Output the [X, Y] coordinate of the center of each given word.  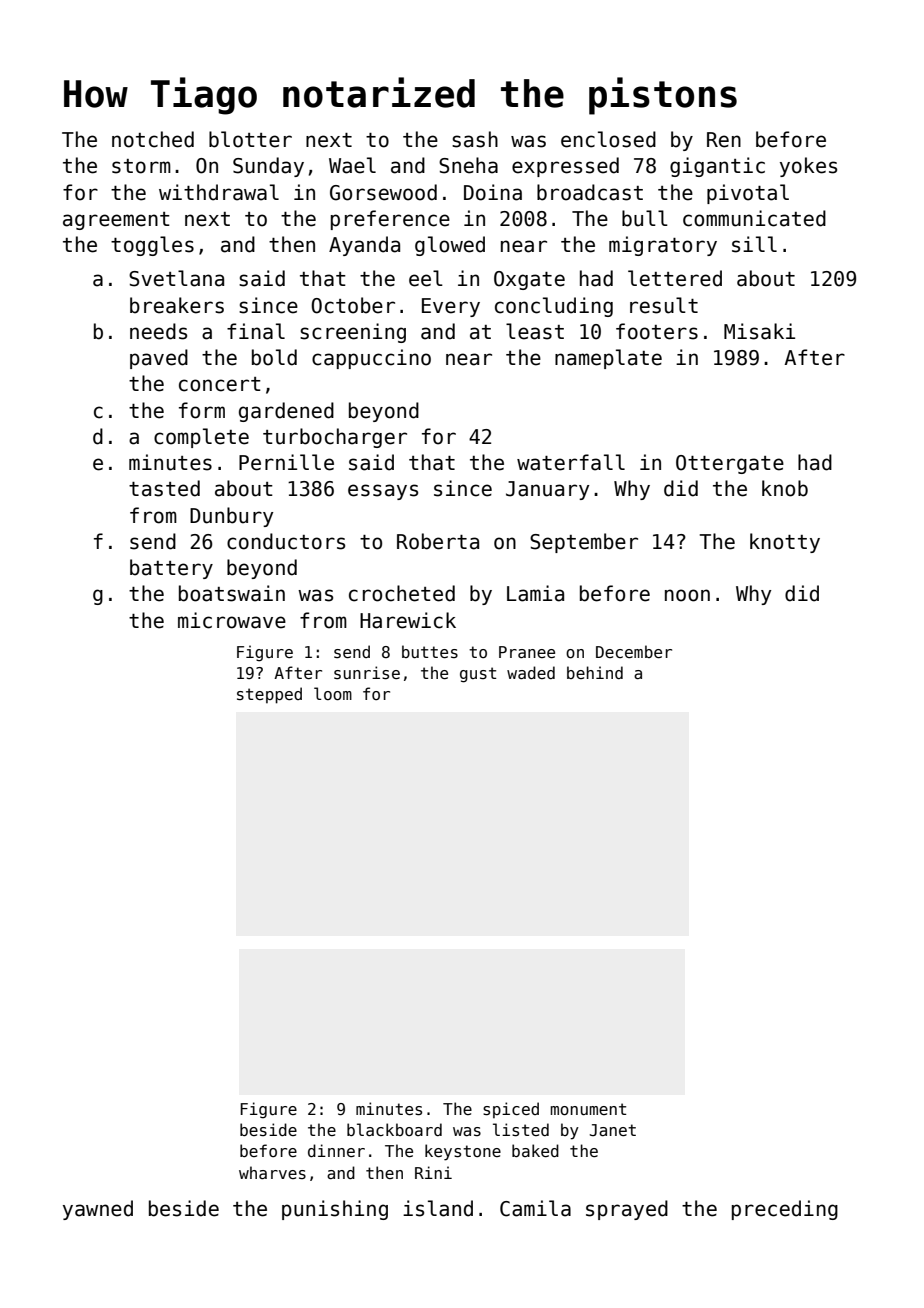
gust [478, 675]
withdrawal [219, 192]
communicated [754, 218]
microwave [232, 620]
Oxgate [529, 280]
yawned [98, 1210]
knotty [785, 543]
